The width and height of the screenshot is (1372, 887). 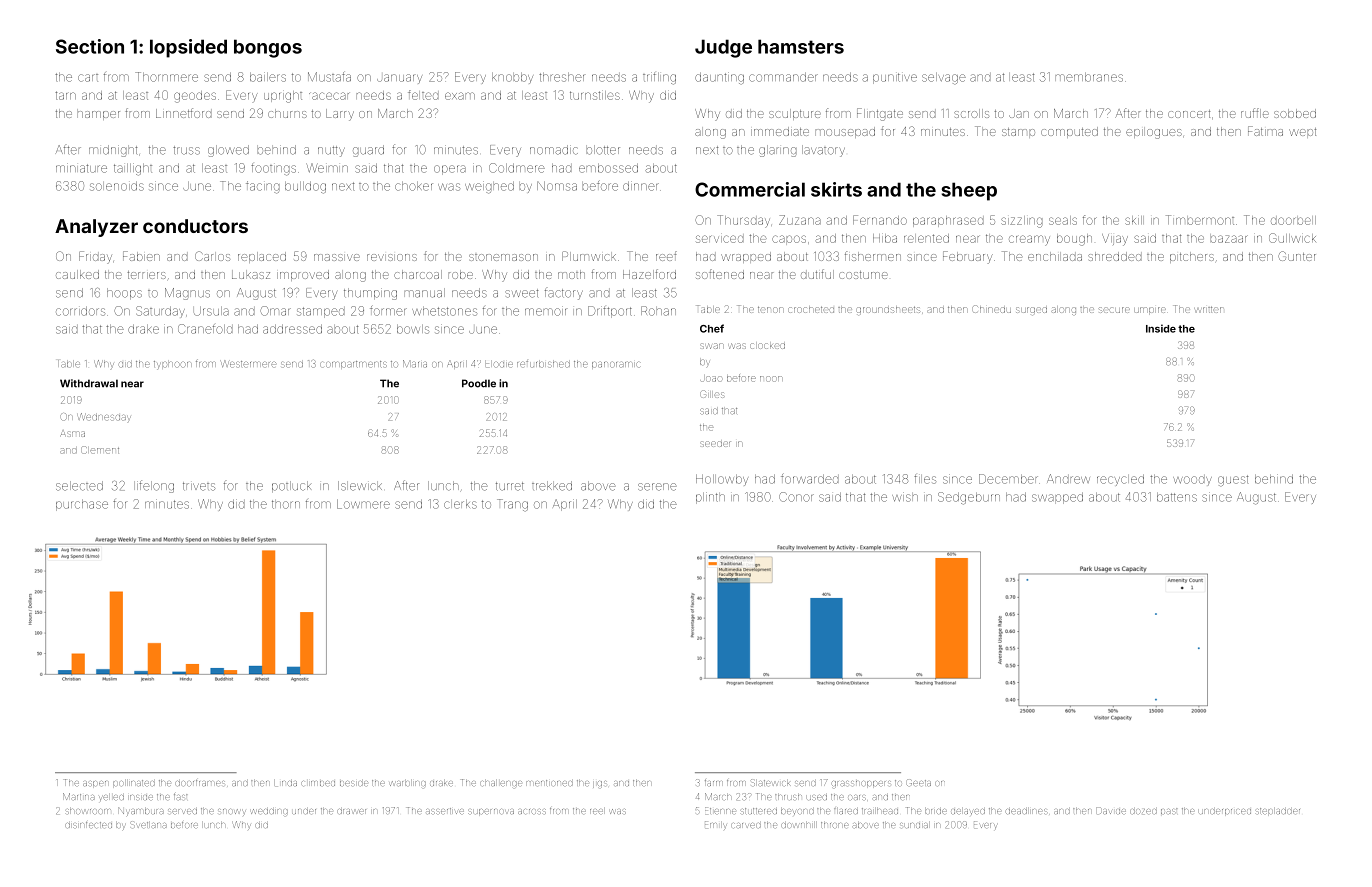 What do you see at coordinates (211, 311) in the screenshot?
I see `Ursula` at bounding box center [211, 311].
